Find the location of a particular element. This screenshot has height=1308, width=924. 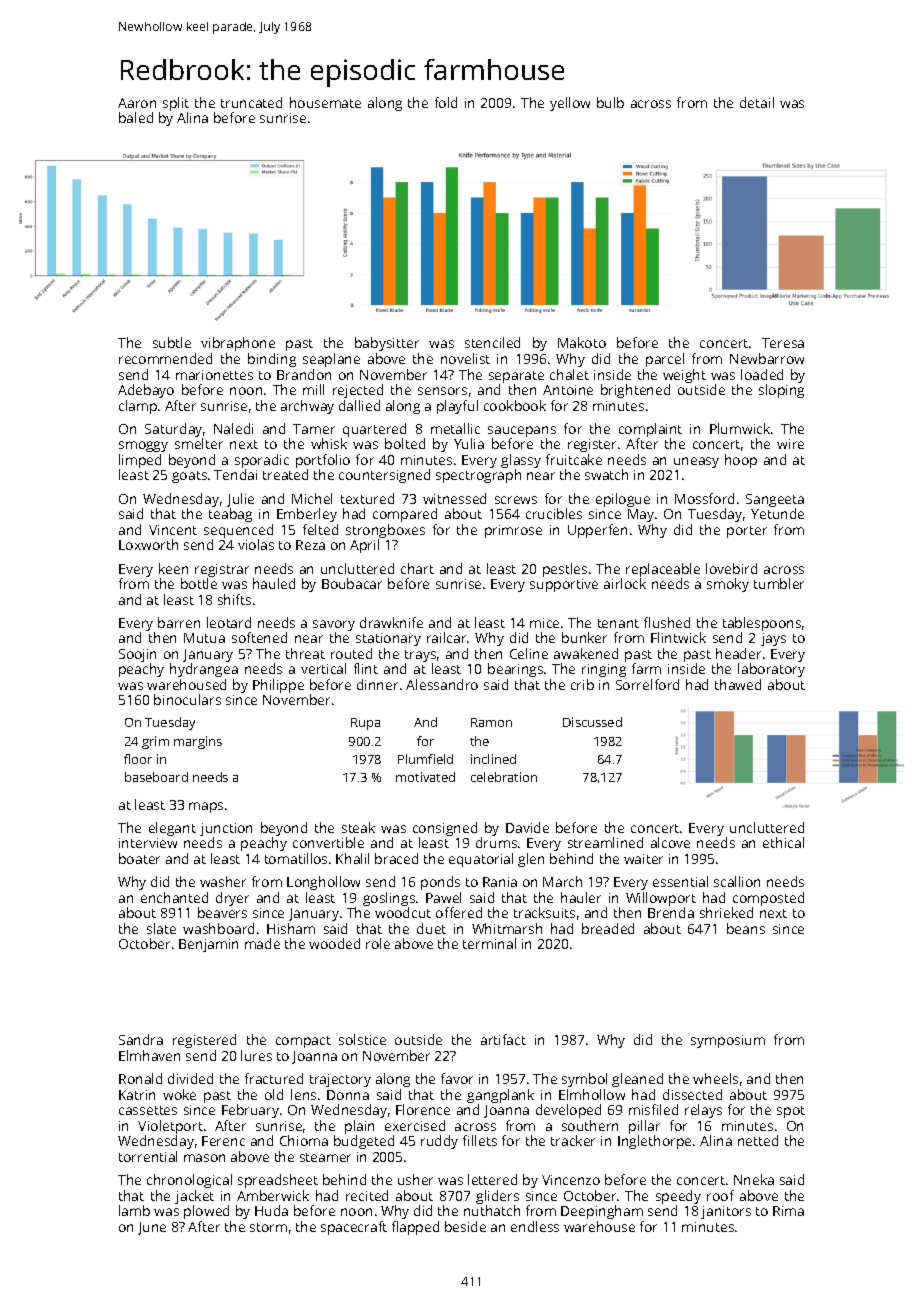

housemate is located at coordinates (325, 102).
